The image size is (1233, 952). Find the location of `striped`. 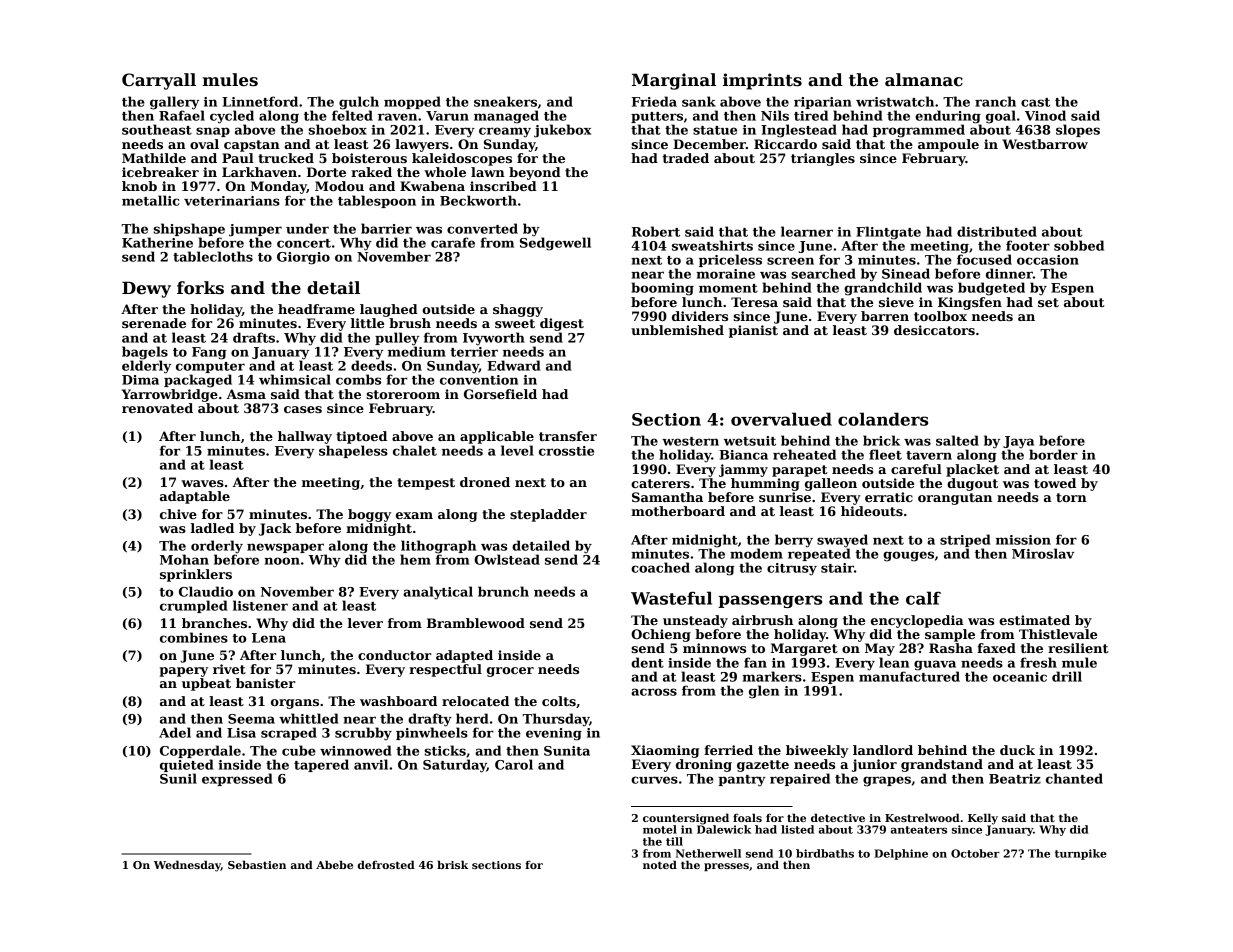

striped is located at coordinates (965, 540).
